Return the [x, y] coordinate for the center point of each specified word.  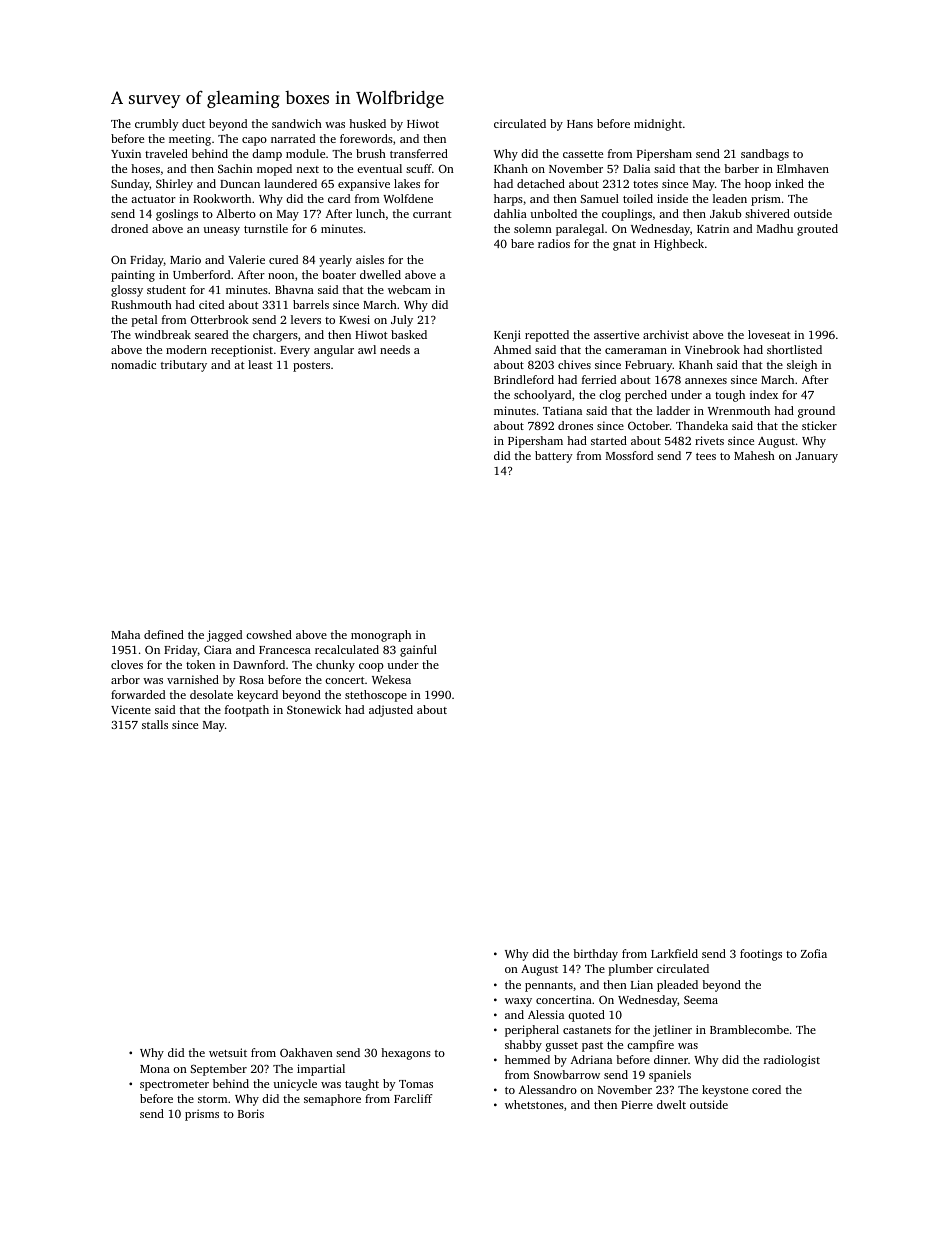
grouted [817, 230]
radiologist [792, 1061]
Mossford [629, 455]
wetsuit [228, 1052]
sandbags [765, 155]
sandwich [297, 123]
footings [761, 955]
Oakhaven [306, 1052]
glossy [127, 291]
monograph [381, 636]
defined [164, 634]
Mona [155, 1069]
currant [432, 214]
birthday [595, 955]
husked [367, 123]
